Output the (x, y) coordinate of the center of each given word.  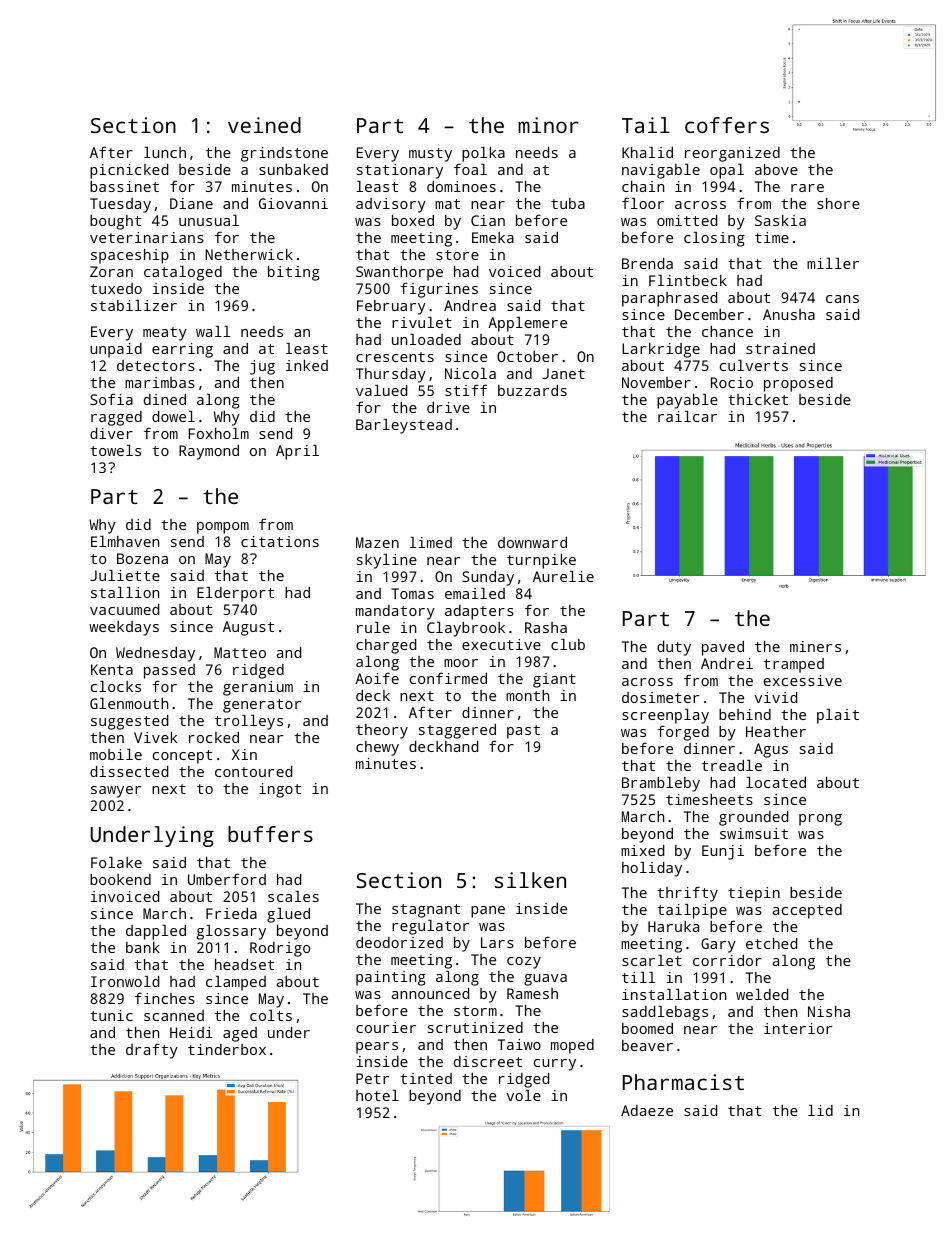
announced (430, 993)
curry (555, 1065)
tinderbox (227, 1049)
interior (798, 1028)
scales (293, 896)
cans (842, 299)
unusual (209, 220)
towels (115, 450)
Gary (718, 945)
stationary (400, 171)
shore (838, 203)
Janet (563, 373)
